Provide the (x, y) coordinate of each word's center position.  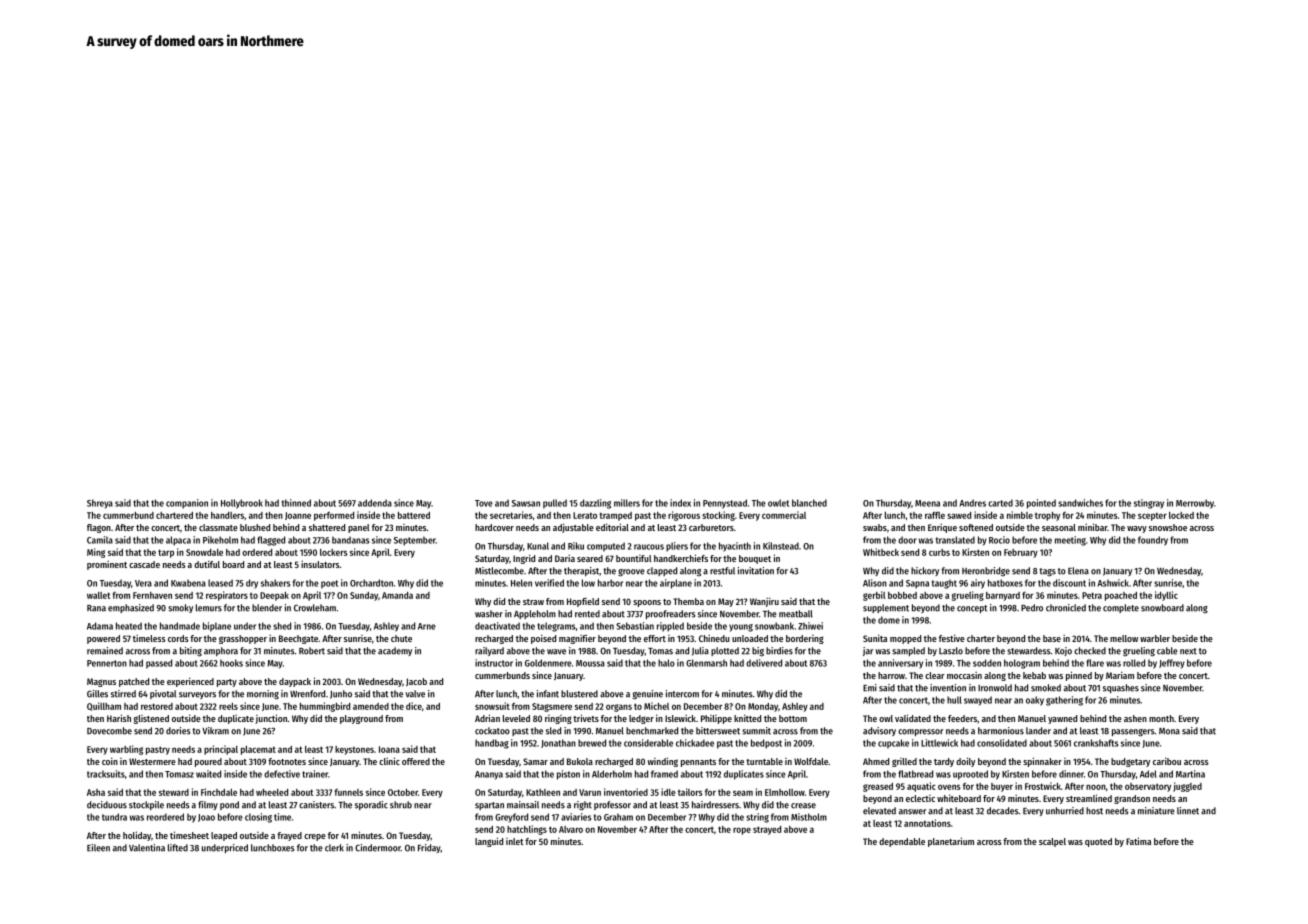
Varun (590, 792)
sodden (987, 663)
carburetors (711, 527)
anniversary (900, 664)
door (907, 540)
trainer (315, 774)
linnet (1188, 811)
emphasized (131, 608)
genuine (648, 695)
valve (415, 694)
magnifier (577, 639)
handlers (227, 515)
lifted (178, 848)
